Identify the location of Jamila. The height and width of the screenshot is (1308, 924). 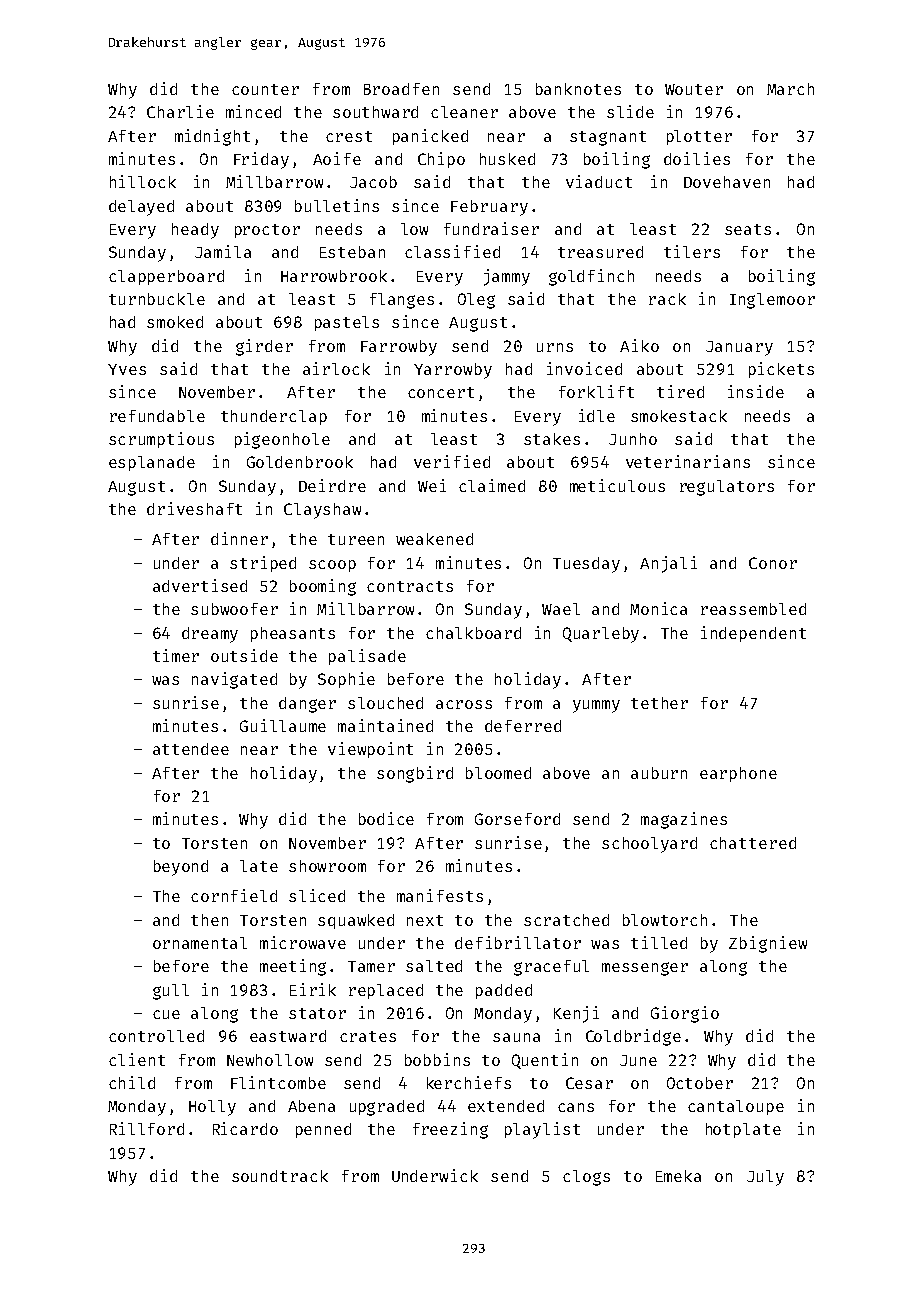
(223, 251).
